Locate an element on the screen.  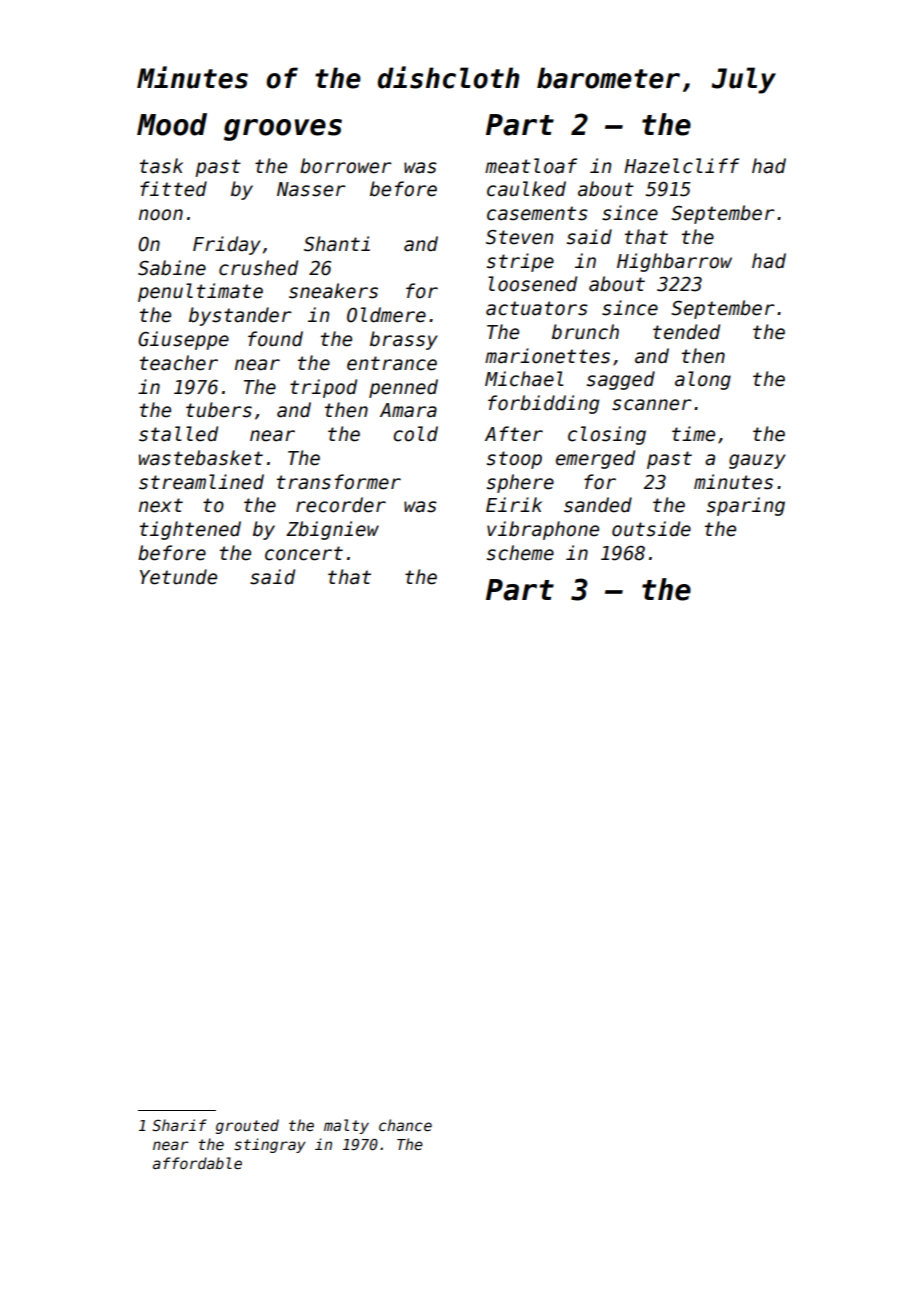
found is located at coordinates (275, 339).
